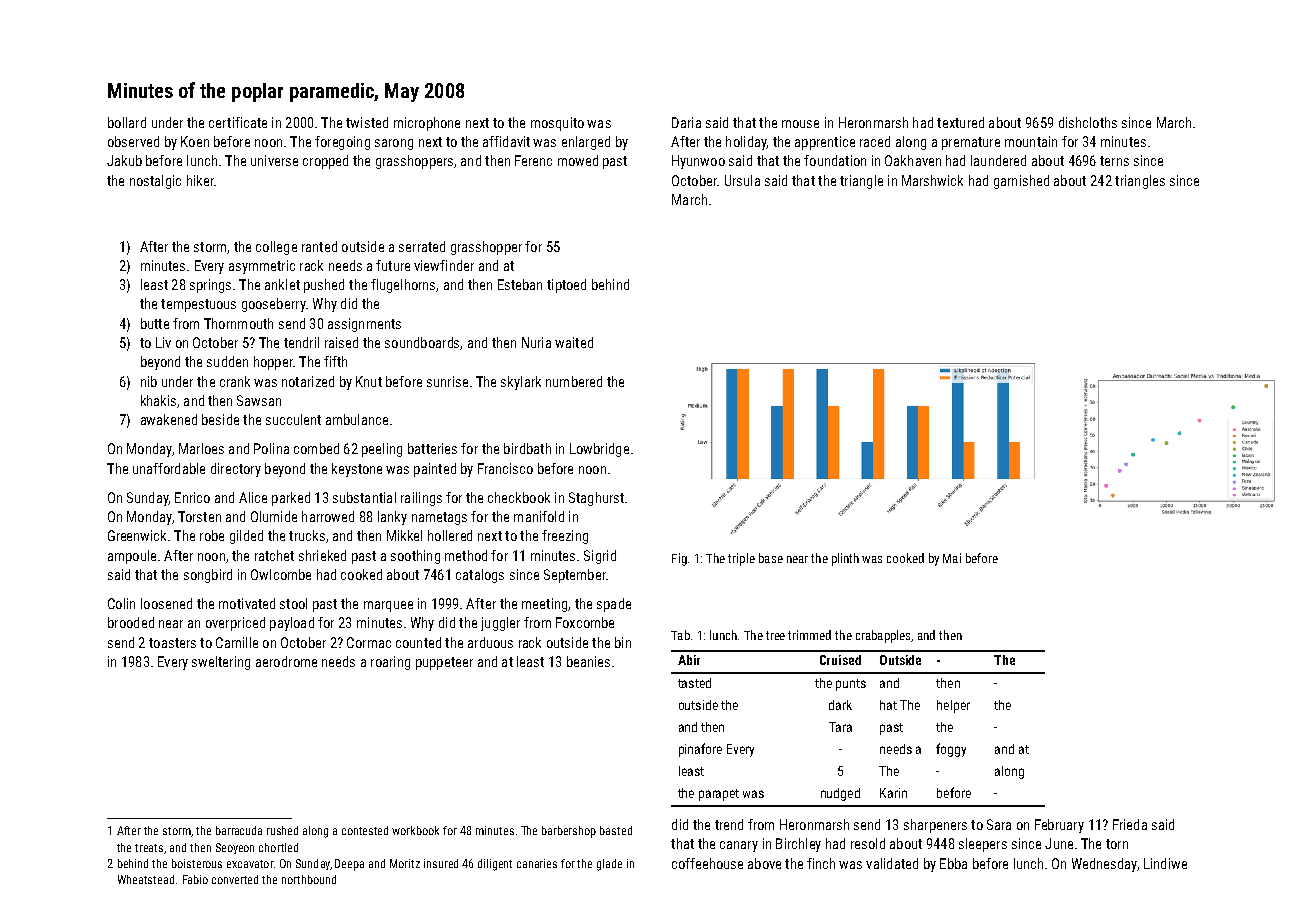  I want to click on Owlcombe, so click(281, 574).
